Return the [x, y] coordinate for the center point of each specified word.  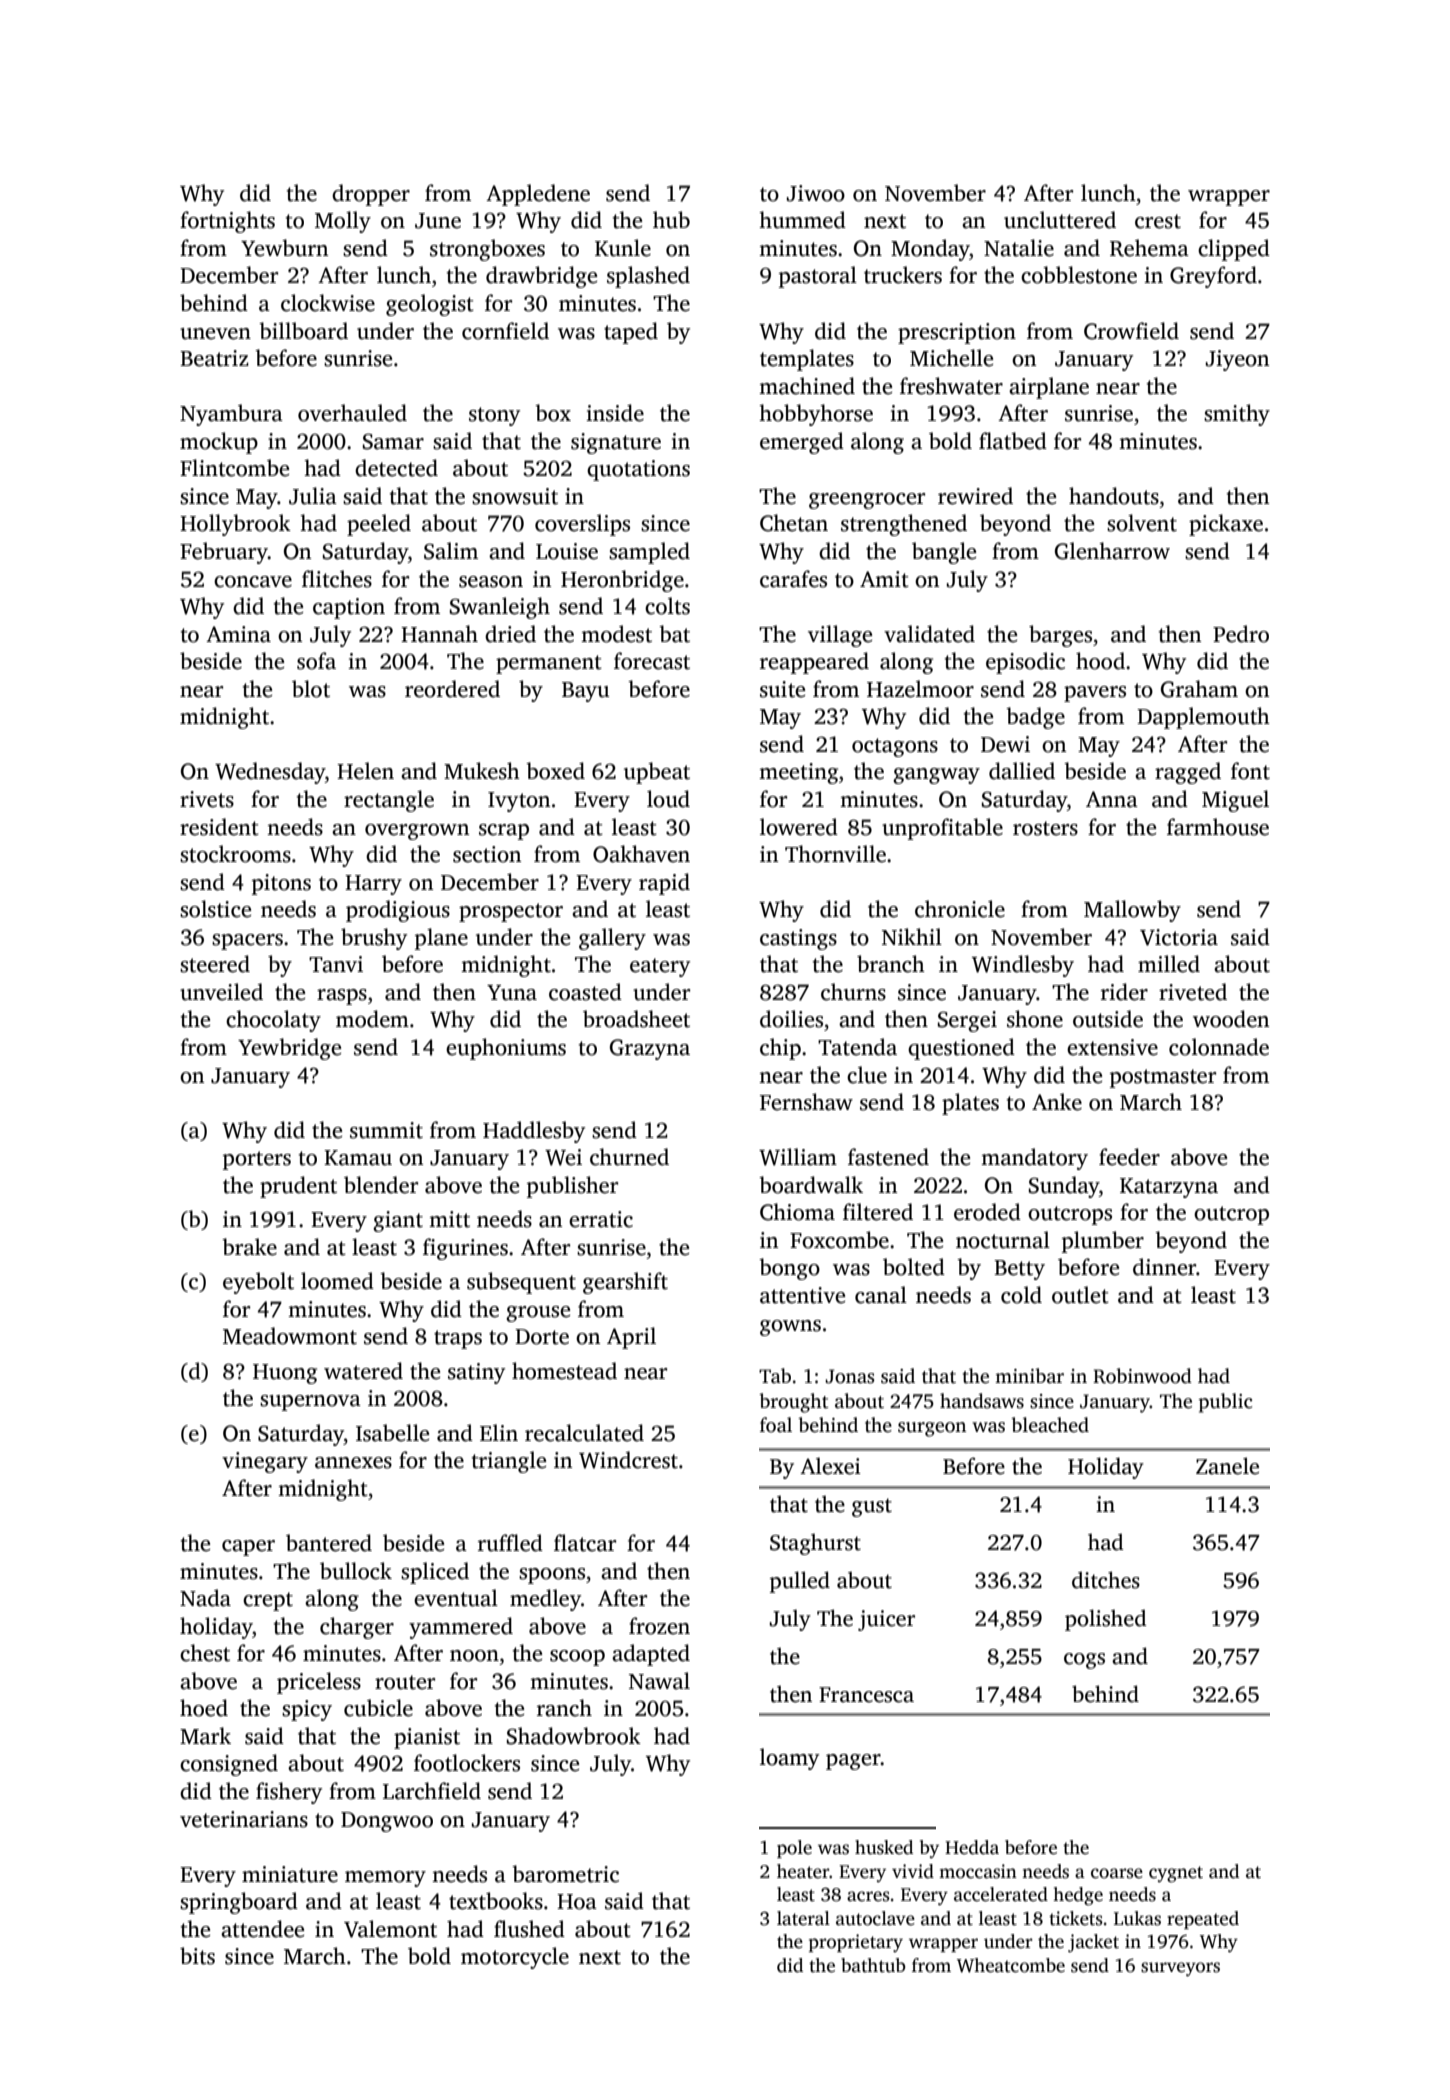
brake [249, 1247]
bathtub [873, 1965]
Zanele [1227, 1466]
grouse [538, 1314]
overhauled [352, 413]
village [840, 636]
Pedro [1241, 634]
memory [385, 1879]
